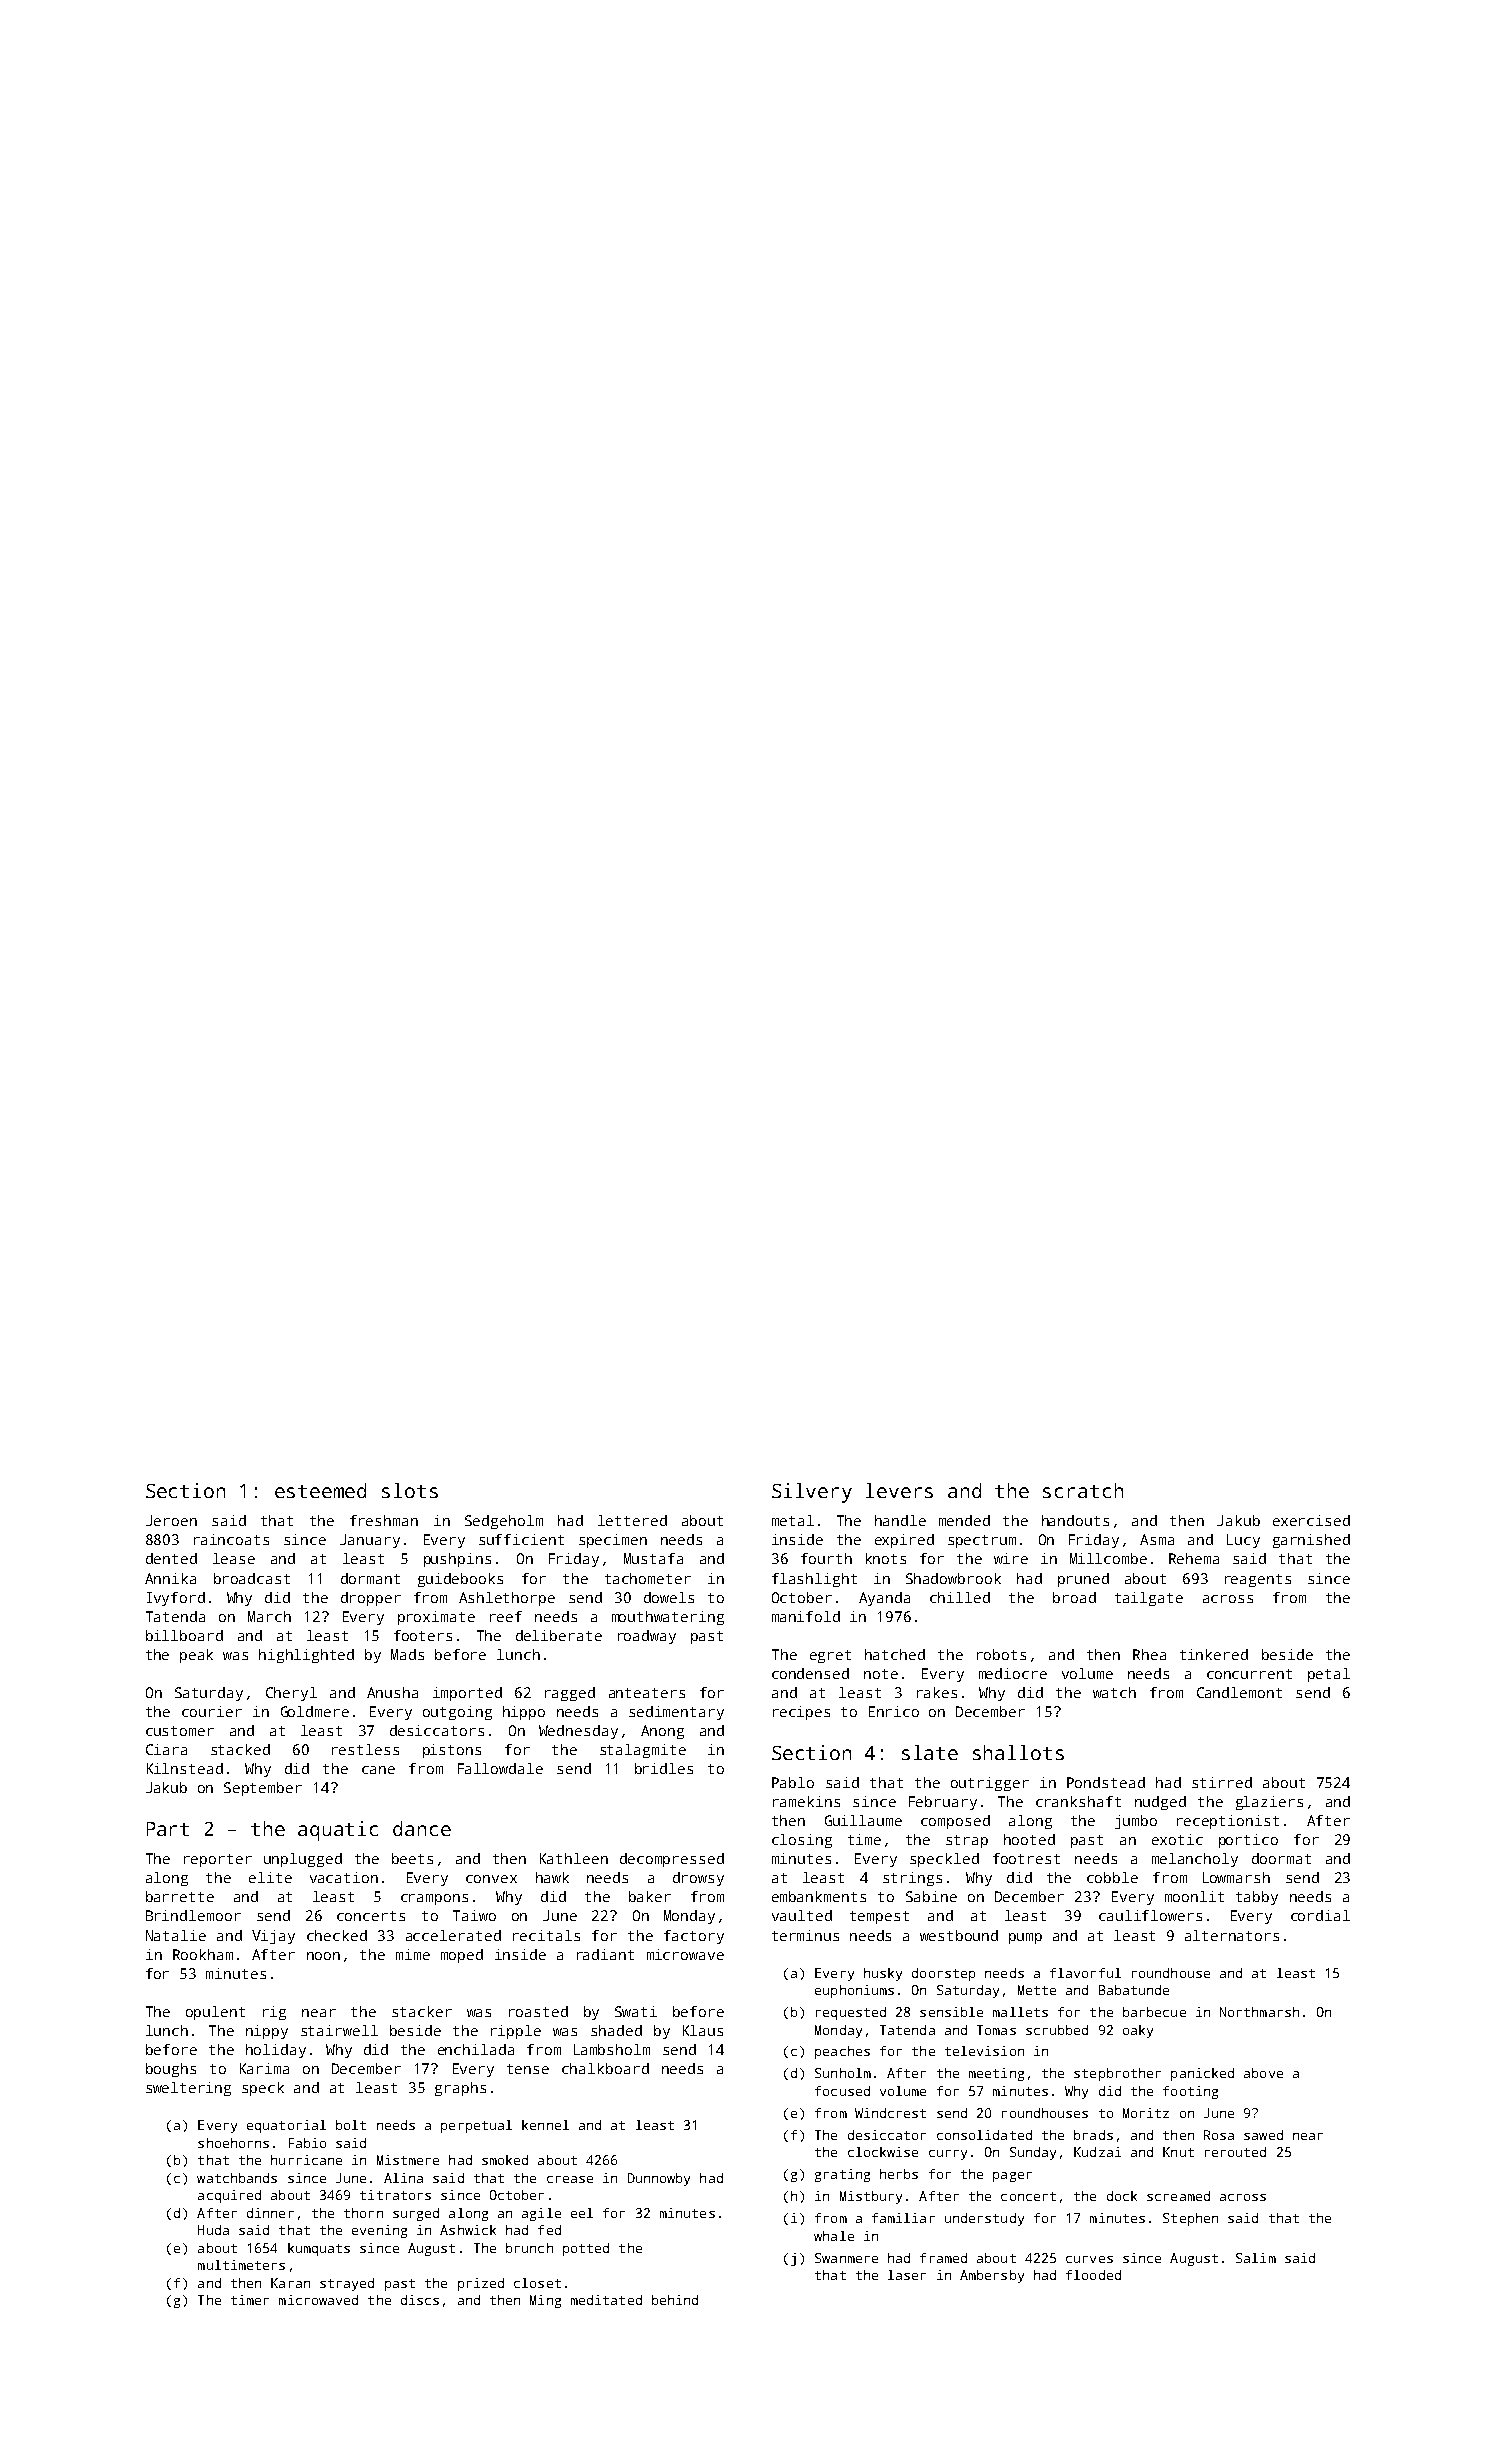 The image size is (1496, 2464). I want to click on Part, so click(168, 1829).
